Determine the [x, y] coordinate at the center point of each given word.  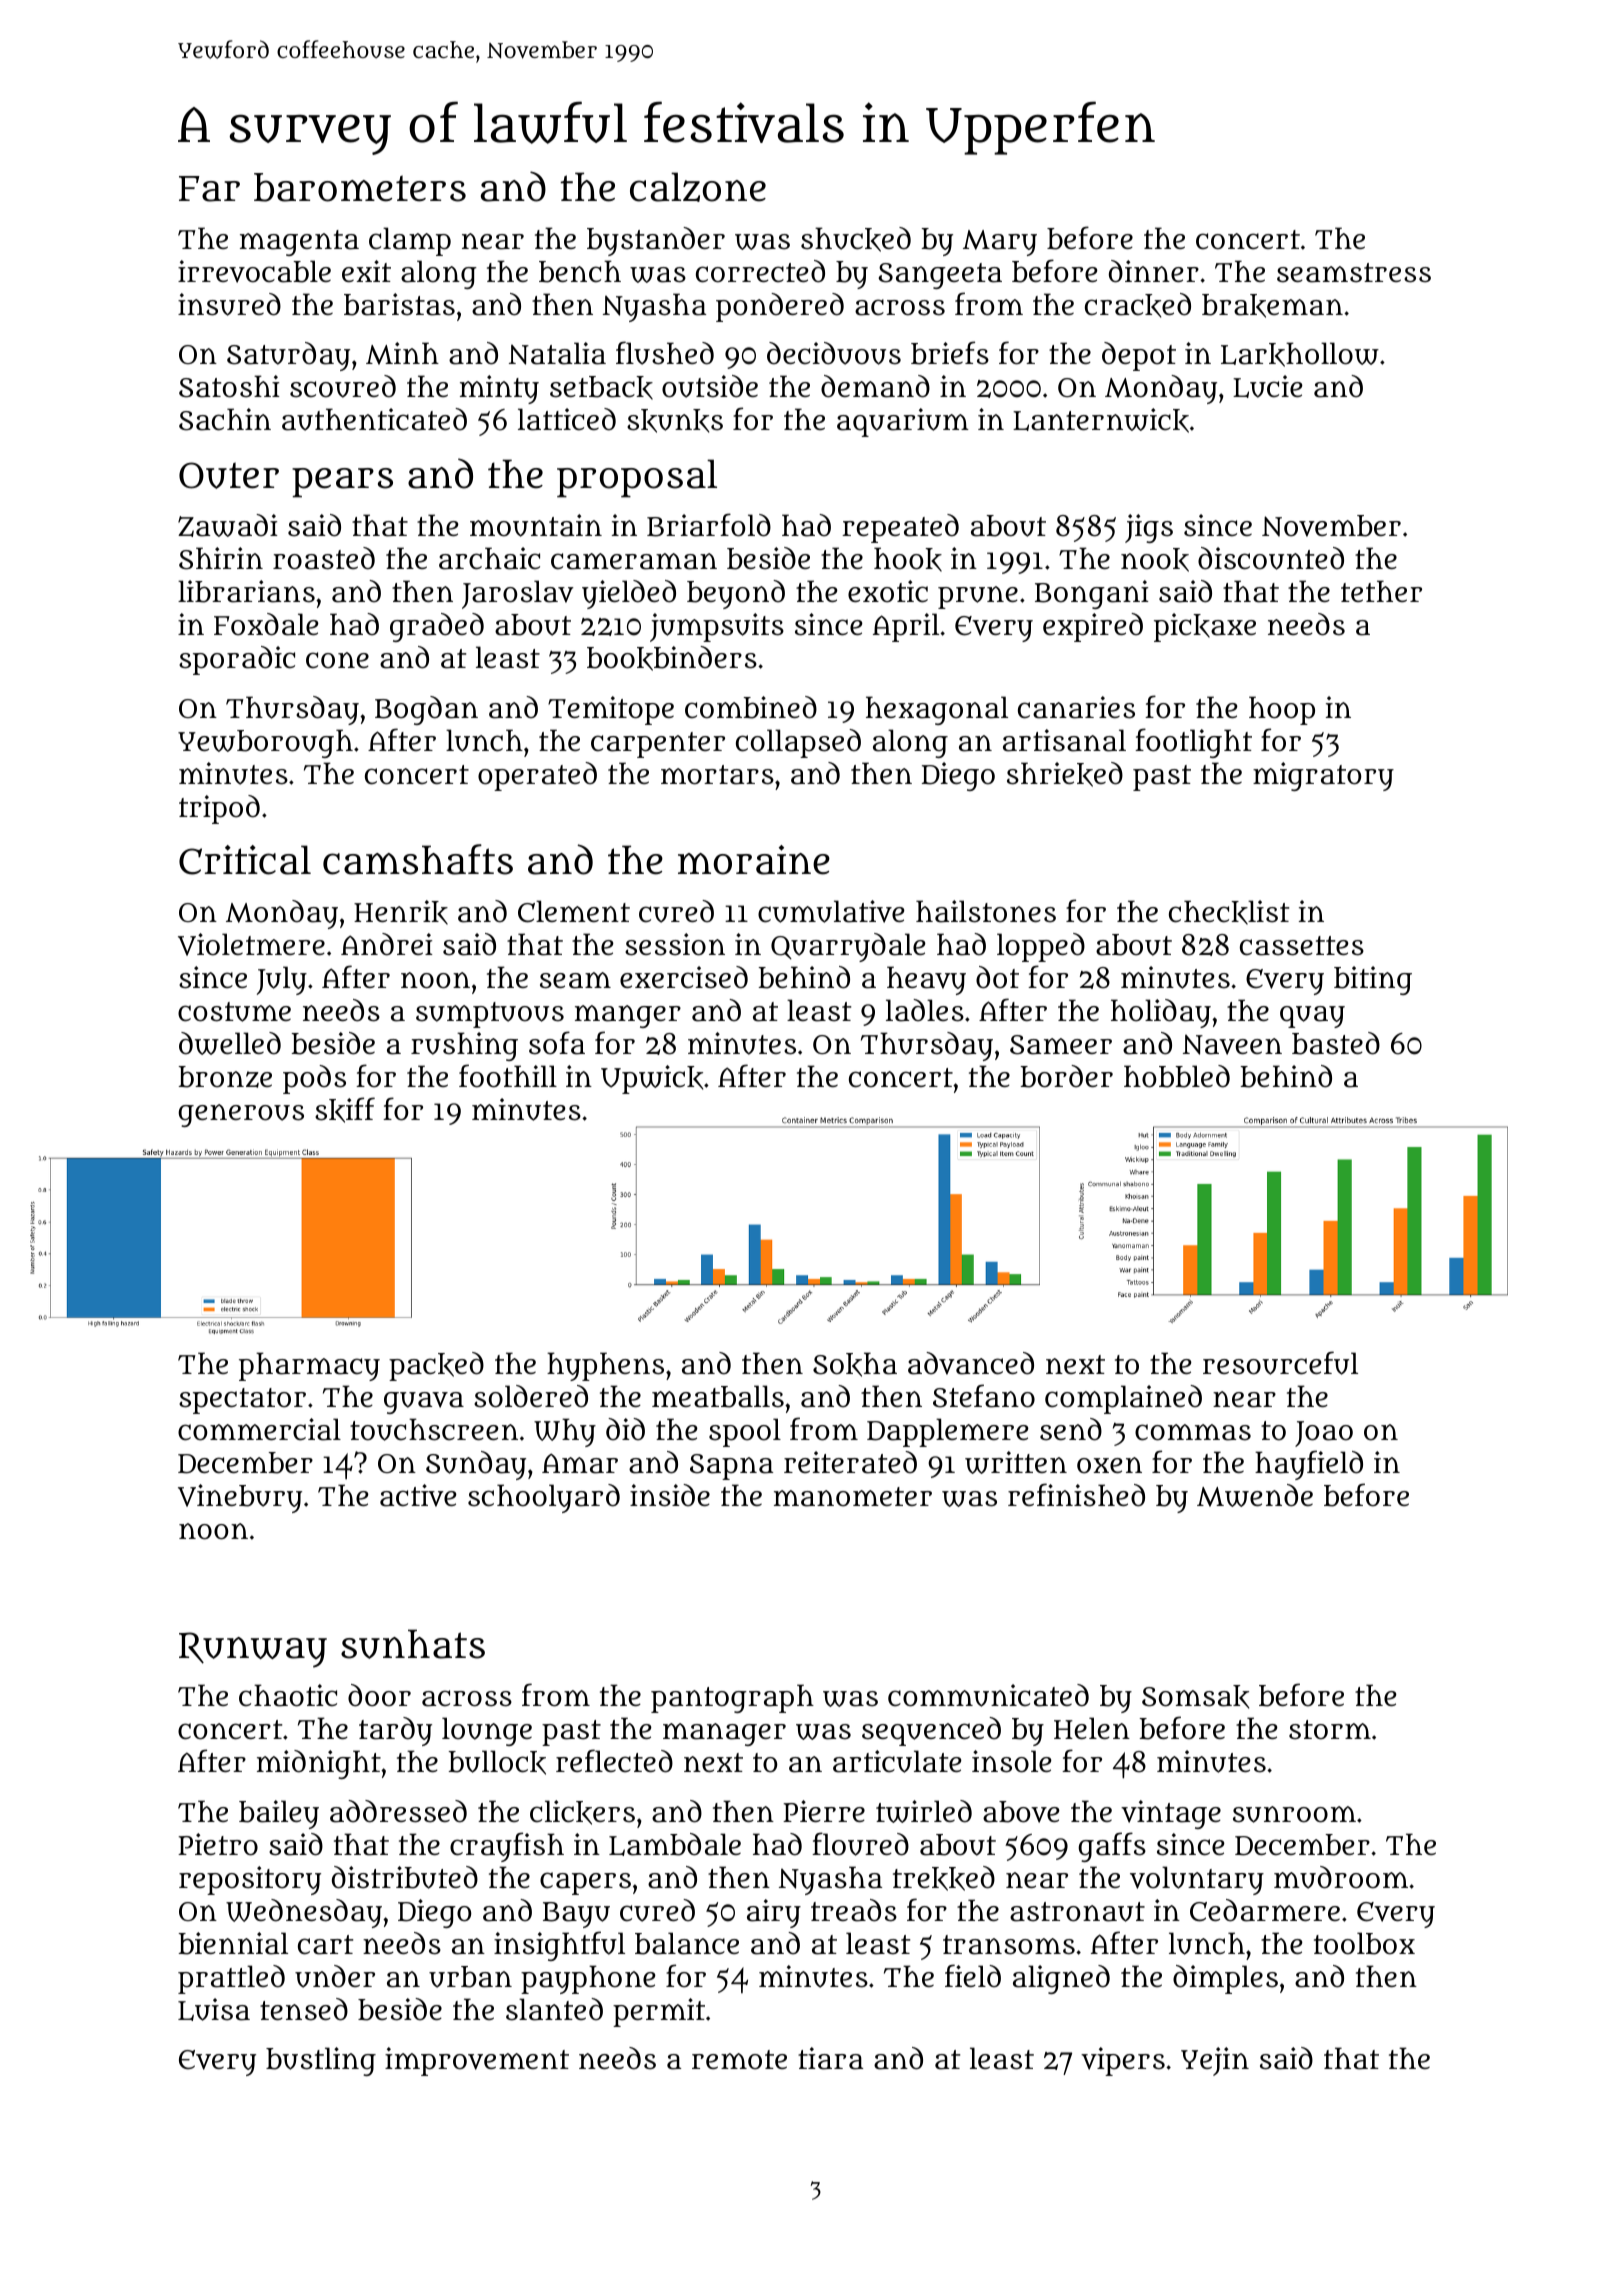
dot [997, 977]
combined [751, 707]
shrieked [1065, 774]
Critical [245, 860]
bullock [497, 1762]
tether [1381, 591]
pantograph [732, 1698]
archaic [489, 558]
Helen [1092, 1728]
